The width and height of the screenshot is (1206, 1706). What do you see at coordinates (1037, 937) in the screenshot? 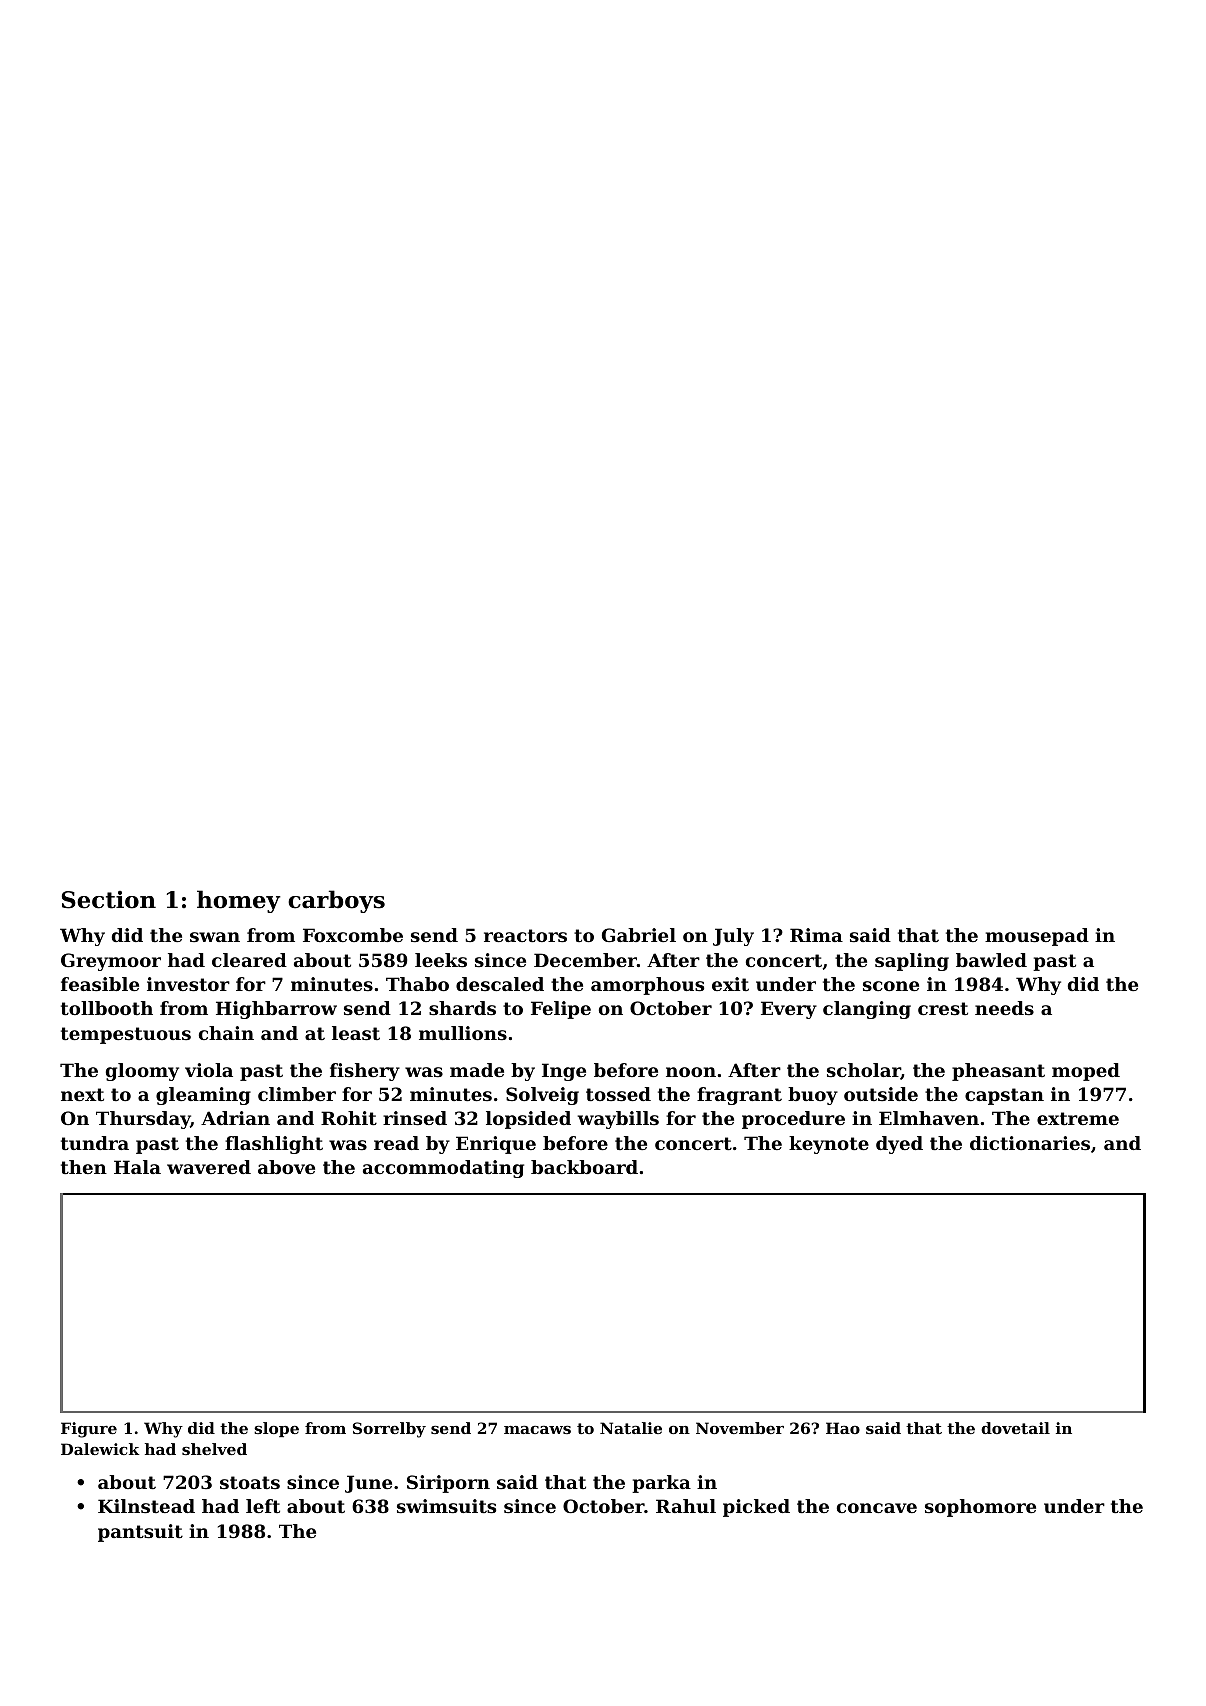
I see `mousepad` at bounding box center [1037, 937].
